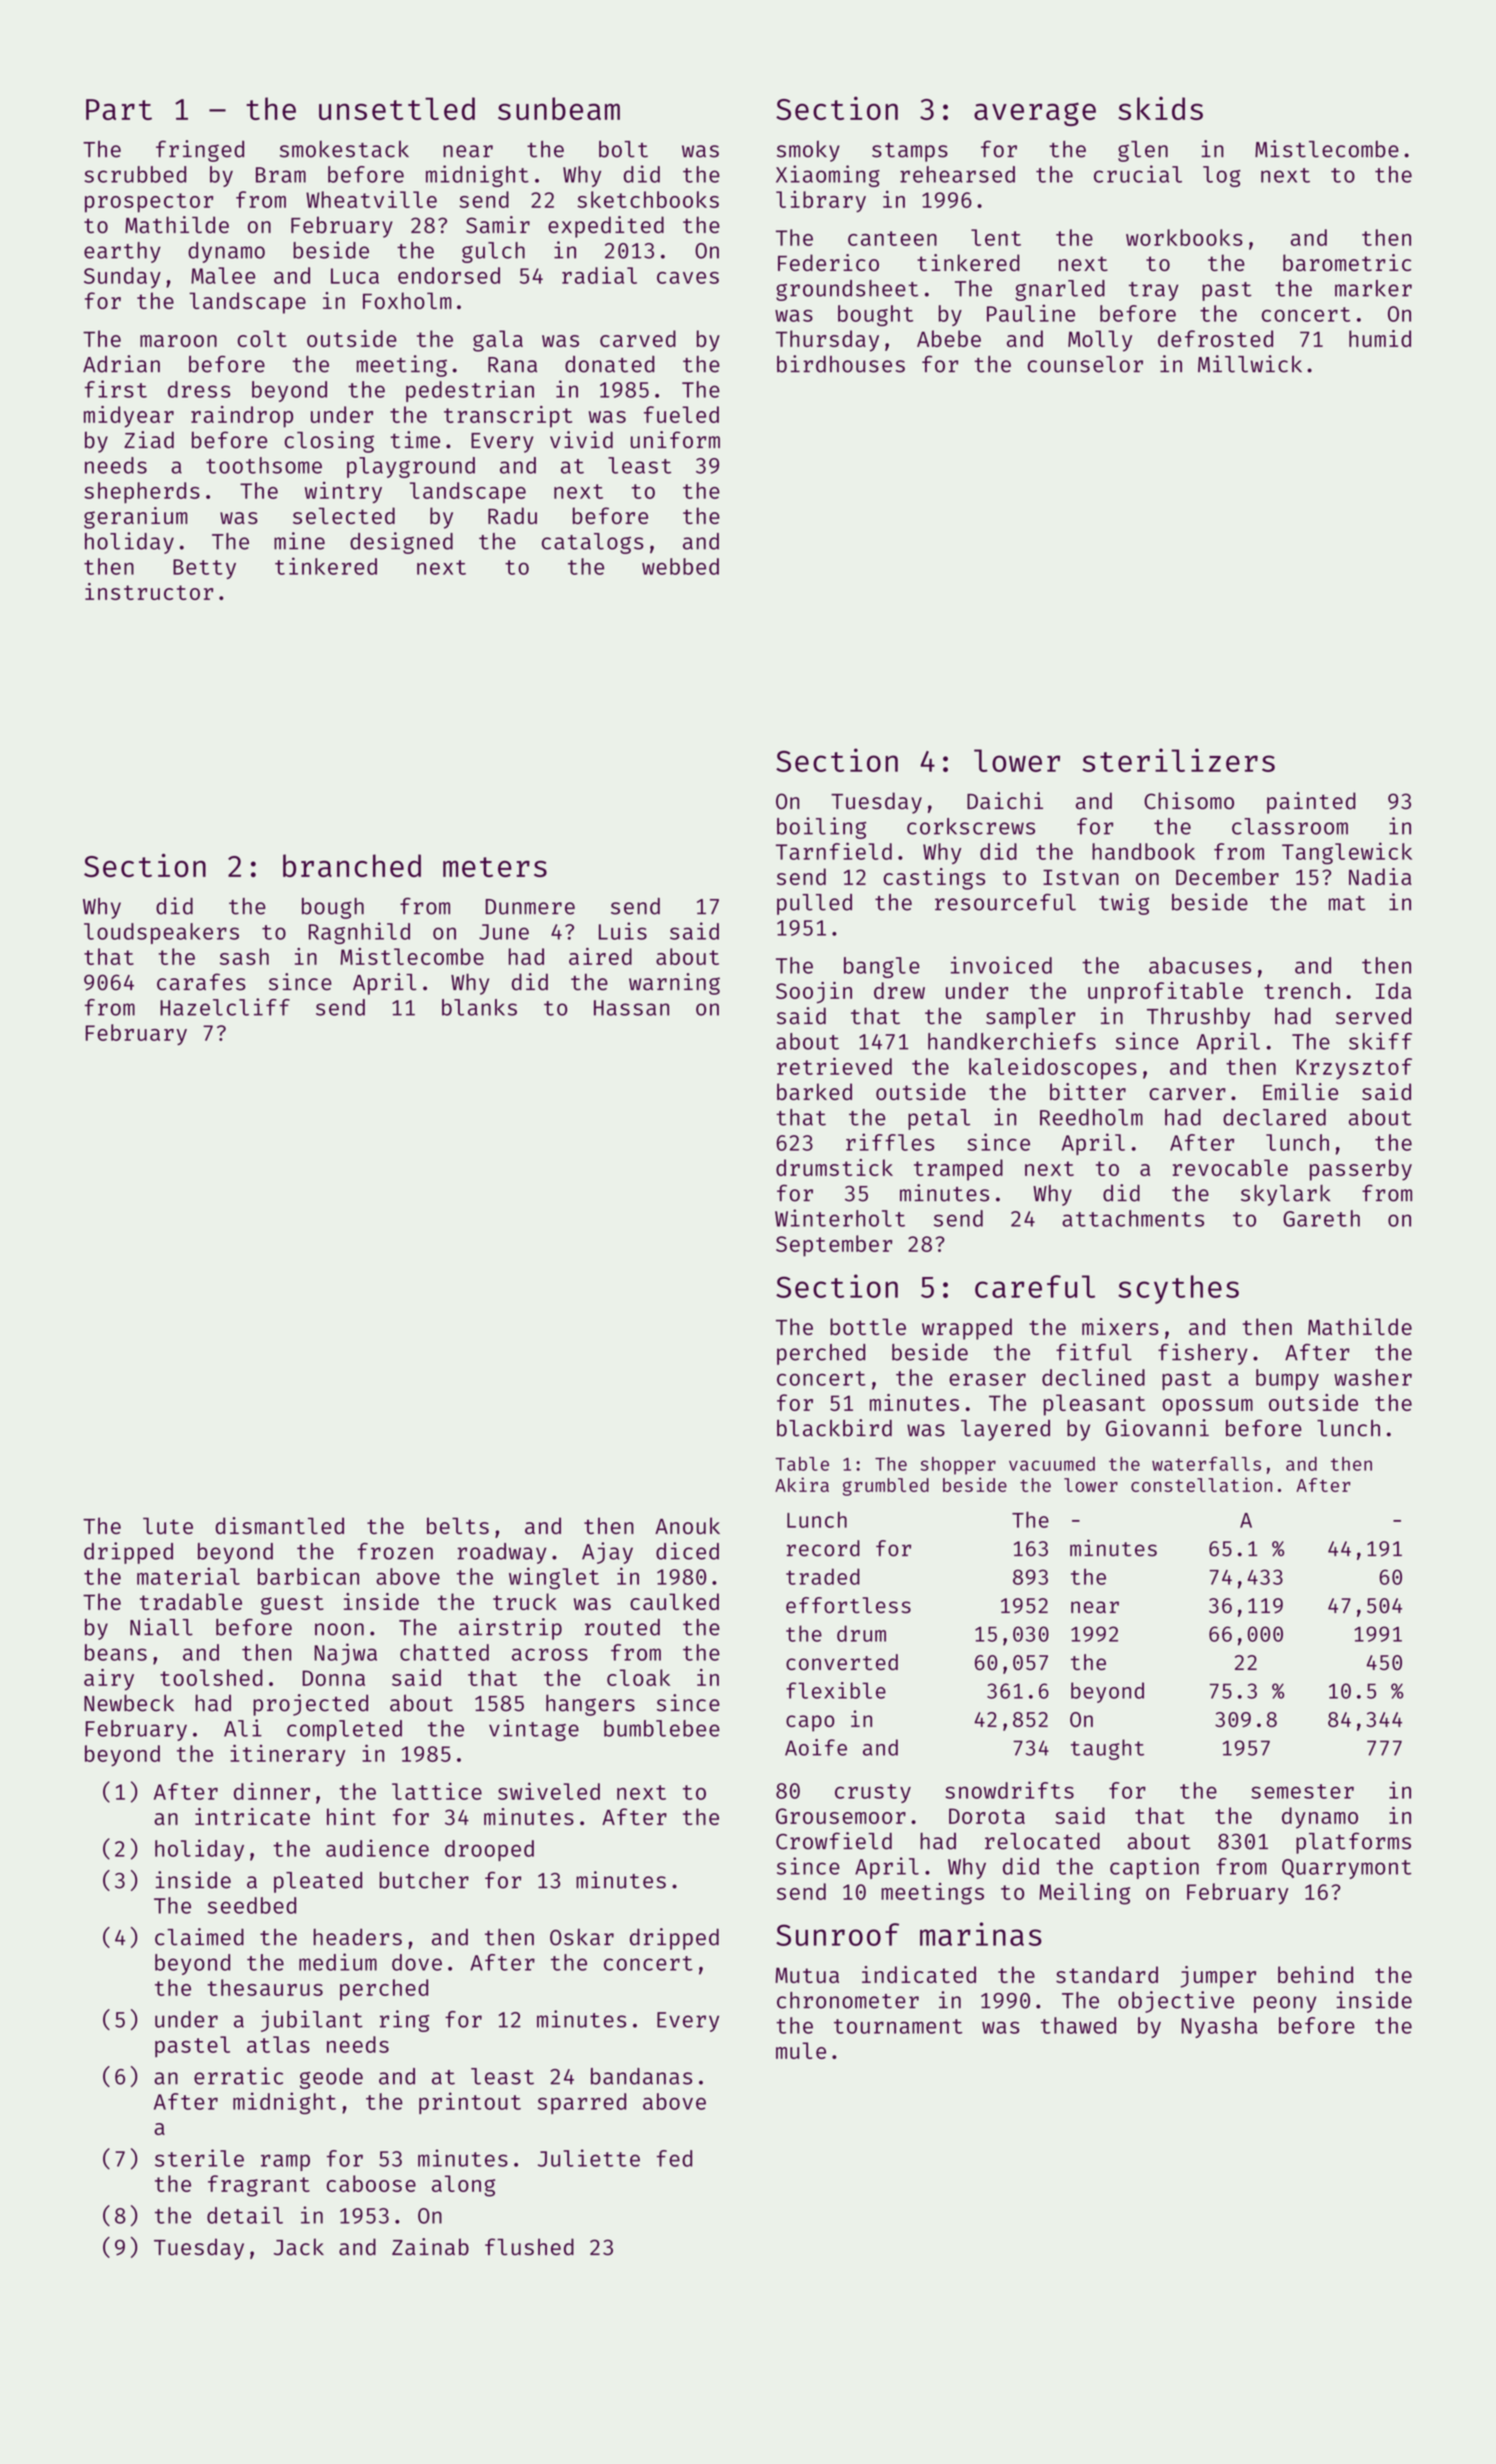 This image has width=1496, height=2464. I want to click on Jack, so click(299, 2247).
